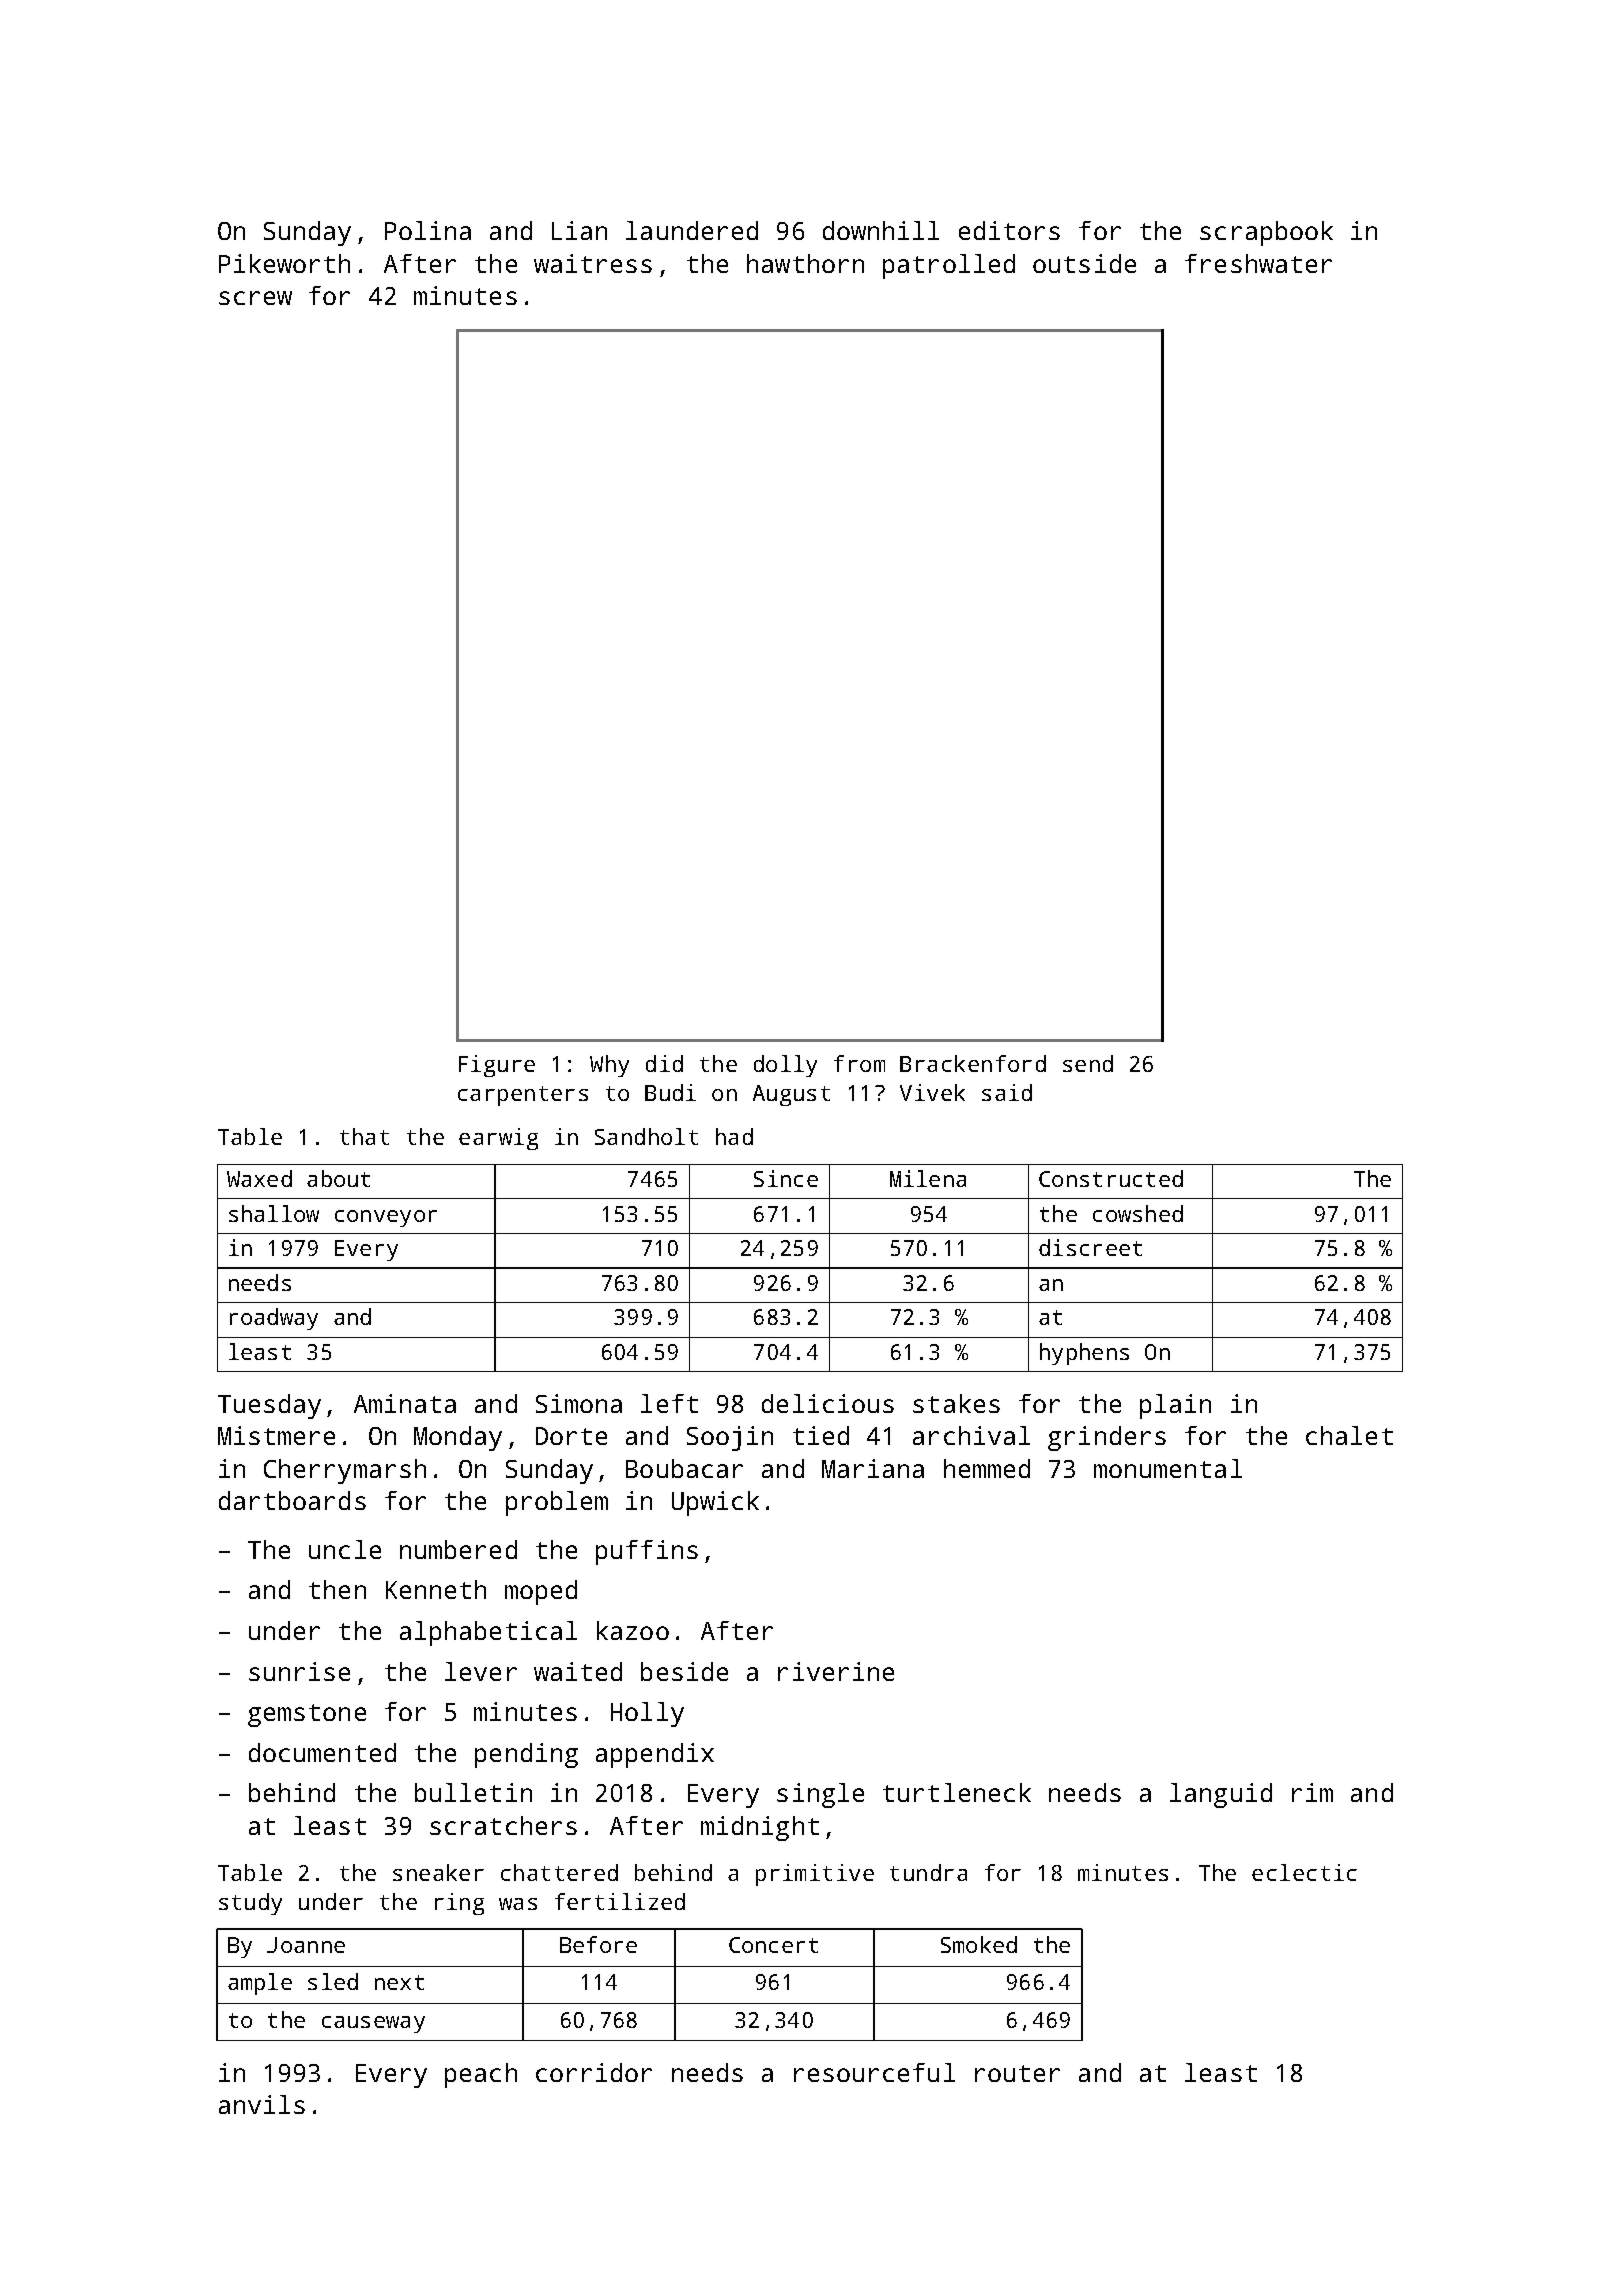 Image resolution: width=1620 pixels, height=2292 pixels. I want to click on send, so click(1088, 1063).
